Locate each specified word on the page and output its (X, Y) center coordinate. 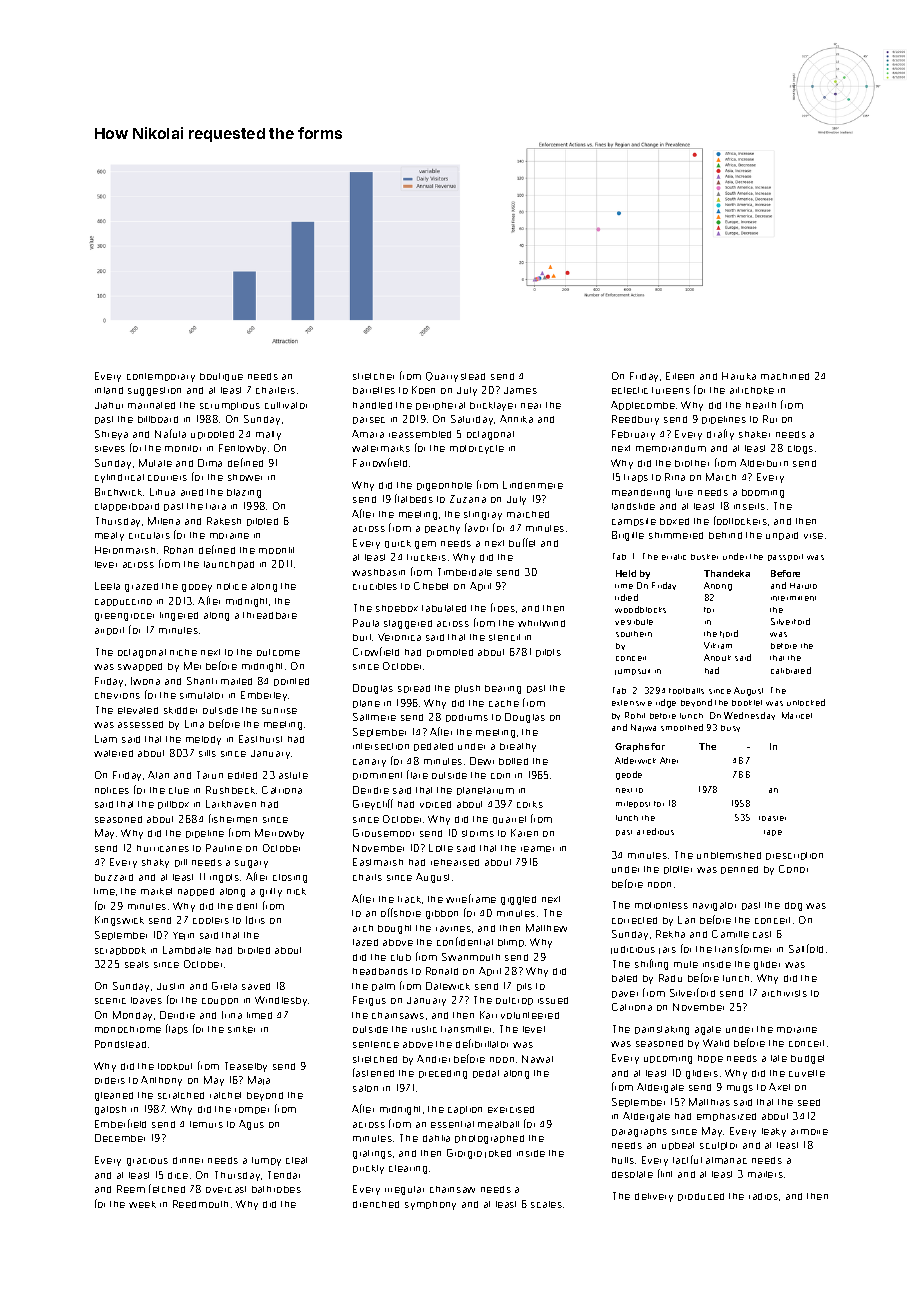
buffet (522, 542)
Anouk (717, 657)
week (142, 1204)
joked (498, 1154)
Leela (107, 586)
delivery (654, 1197)
